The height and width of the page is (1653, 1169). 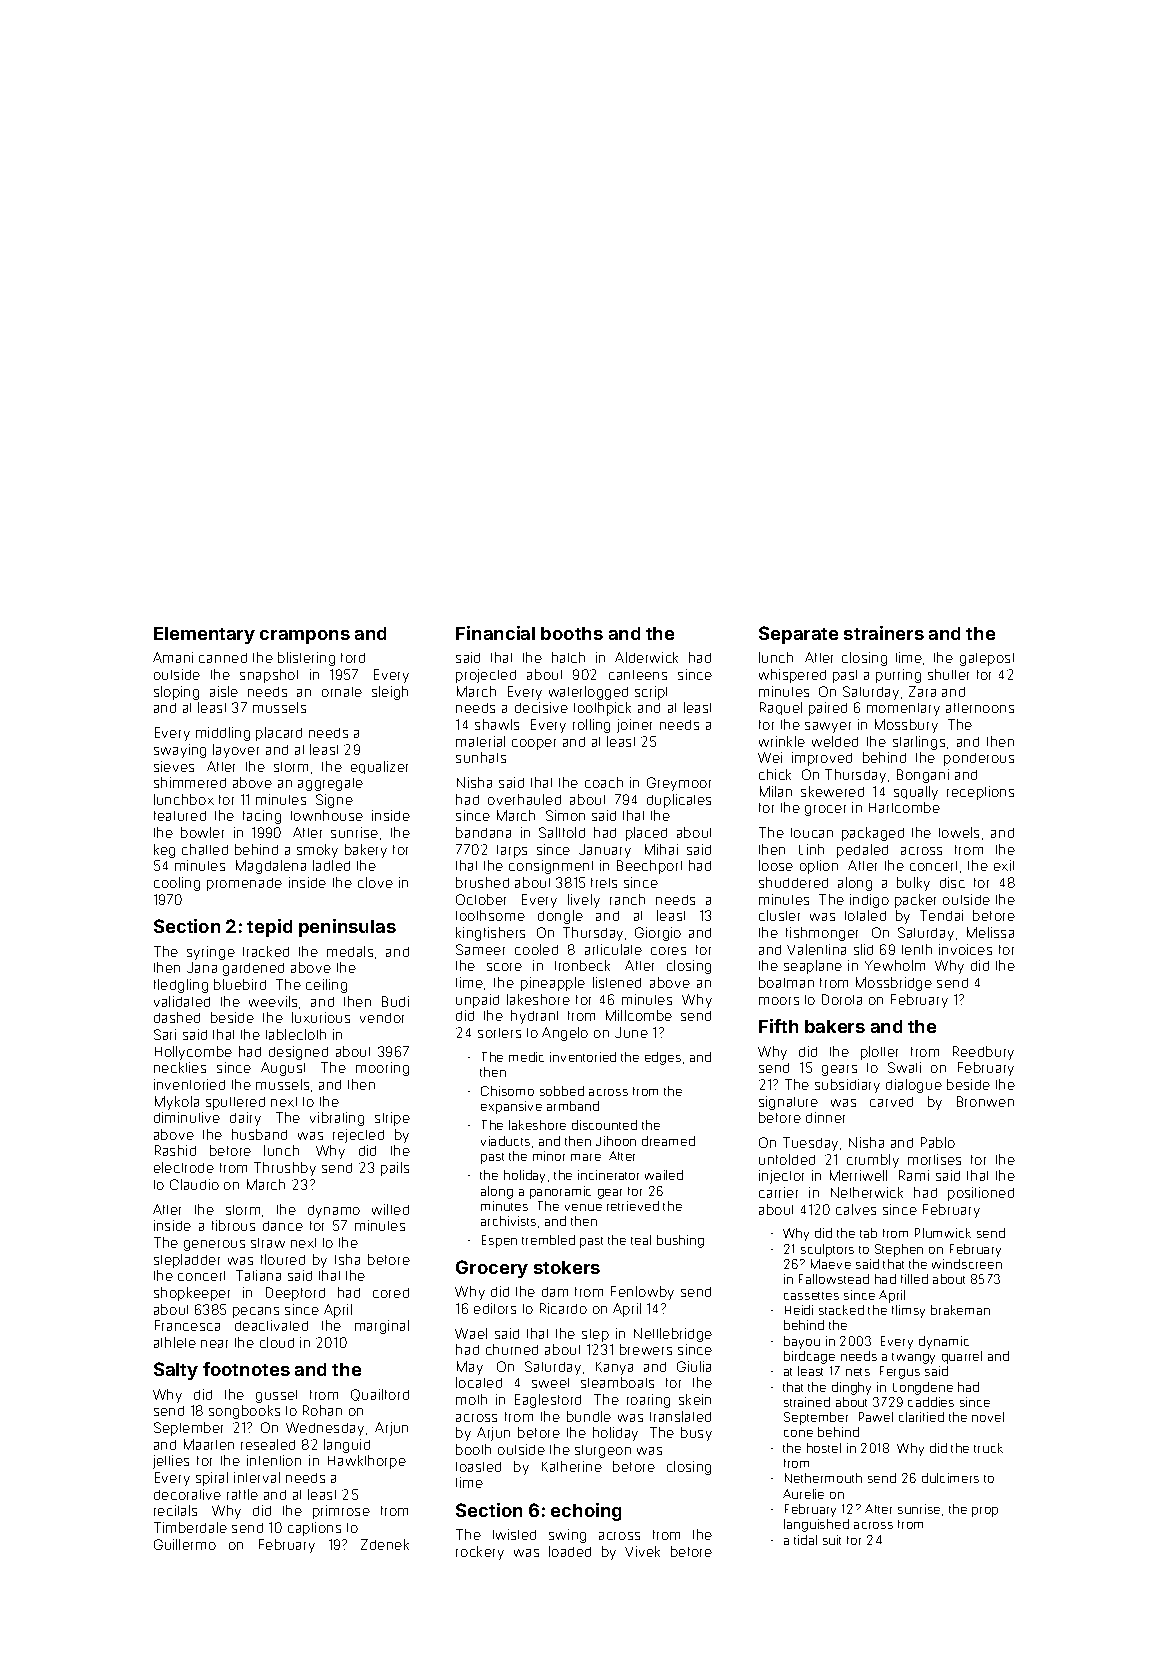 I want to click on Greymoor, so click(x=679, y=784).
